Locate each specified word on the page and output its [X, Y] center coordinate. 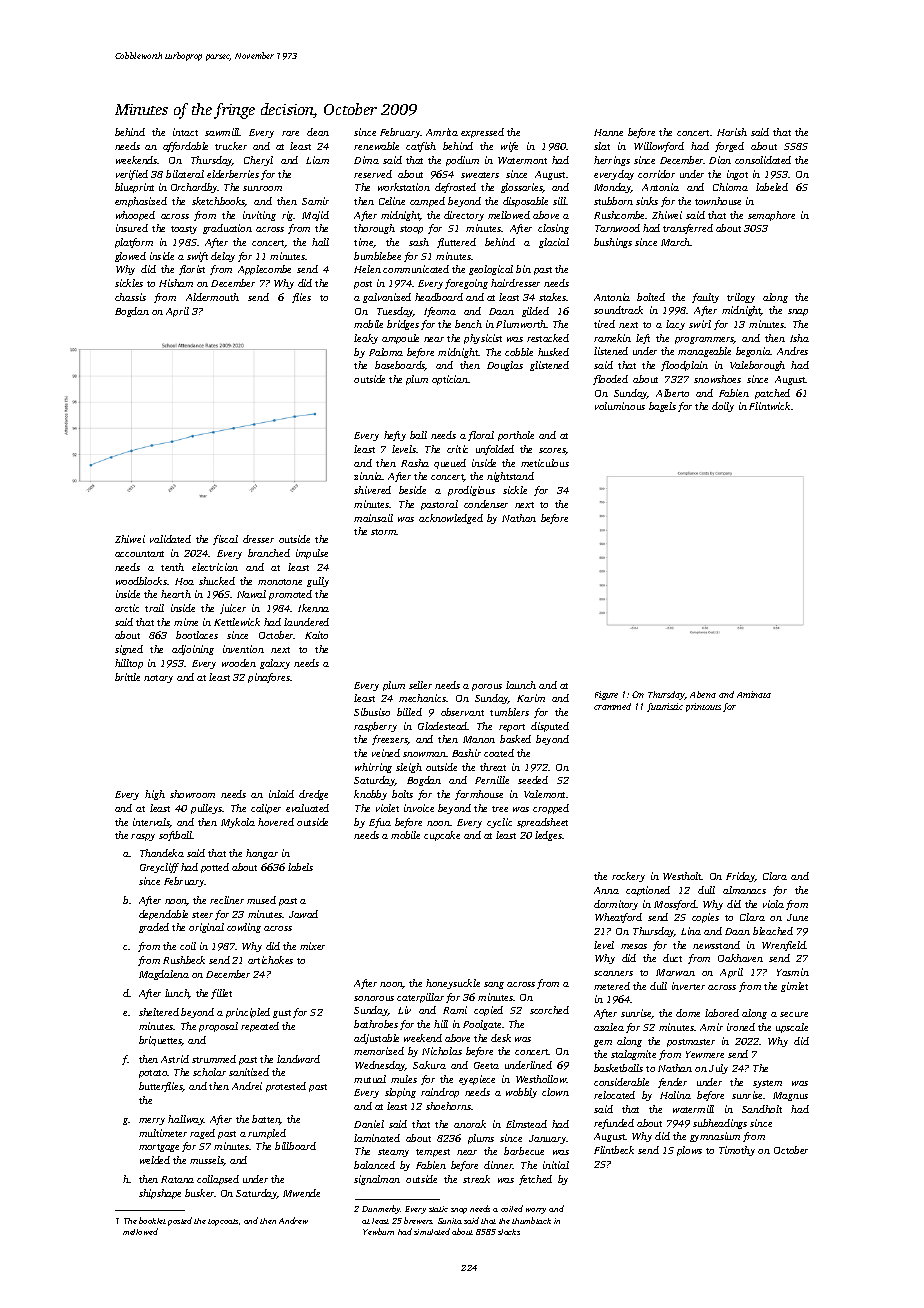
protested [286, 1087]
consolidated [763, 160]
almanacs [744, 890]
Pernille [492, 780]
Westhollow [541, 1079]
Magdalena [164, 975]
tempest [433, 1153]
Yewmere [705, 1054]
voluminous [620, 406]
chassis [130, 297]
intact [185, 132]
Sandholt [762, 1109]
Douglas [505, 366]
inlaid [281, 794]
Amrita [442, 132]
